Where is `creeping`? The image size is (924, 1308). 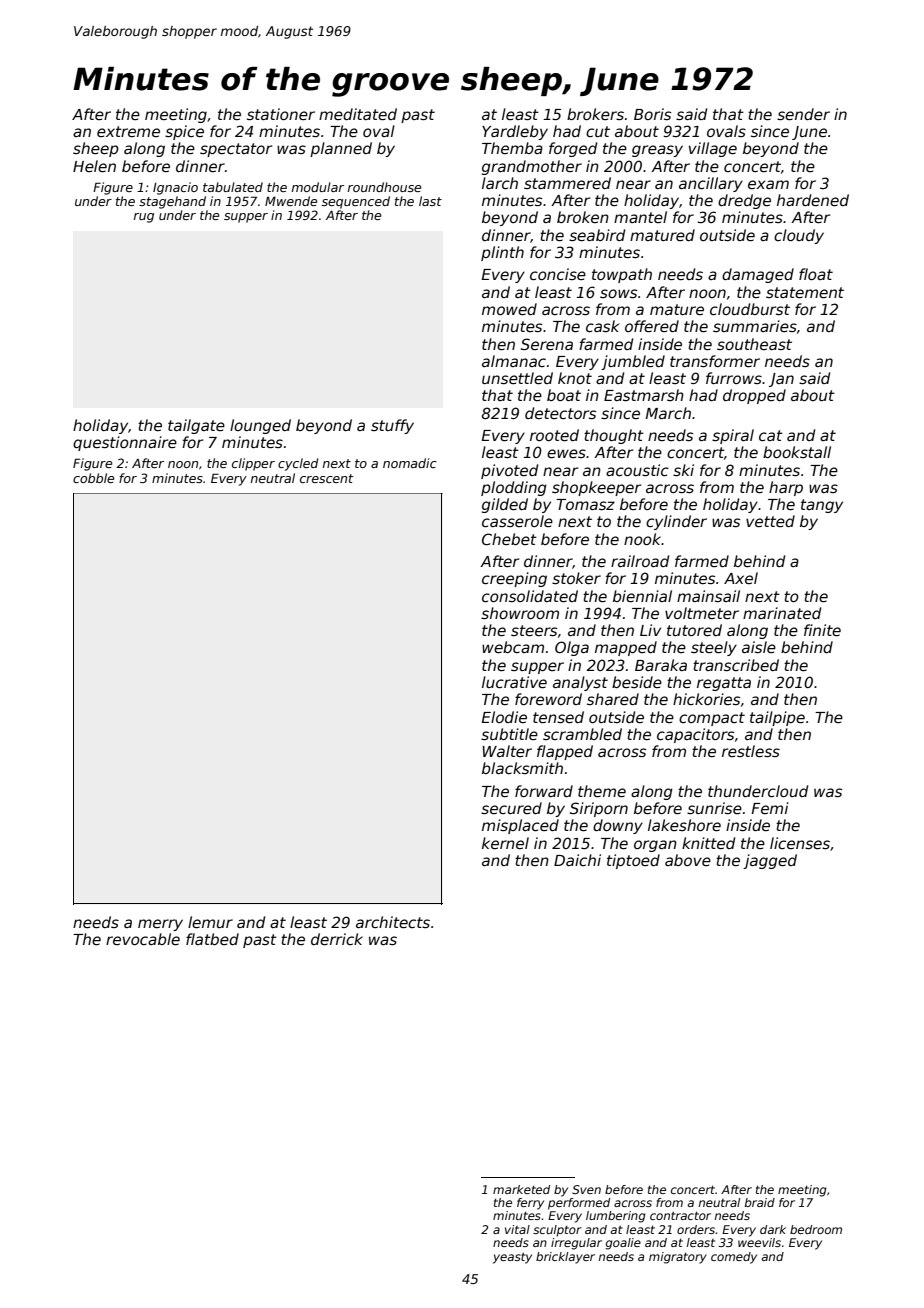 creeping is located at coordinates (514, 579).
